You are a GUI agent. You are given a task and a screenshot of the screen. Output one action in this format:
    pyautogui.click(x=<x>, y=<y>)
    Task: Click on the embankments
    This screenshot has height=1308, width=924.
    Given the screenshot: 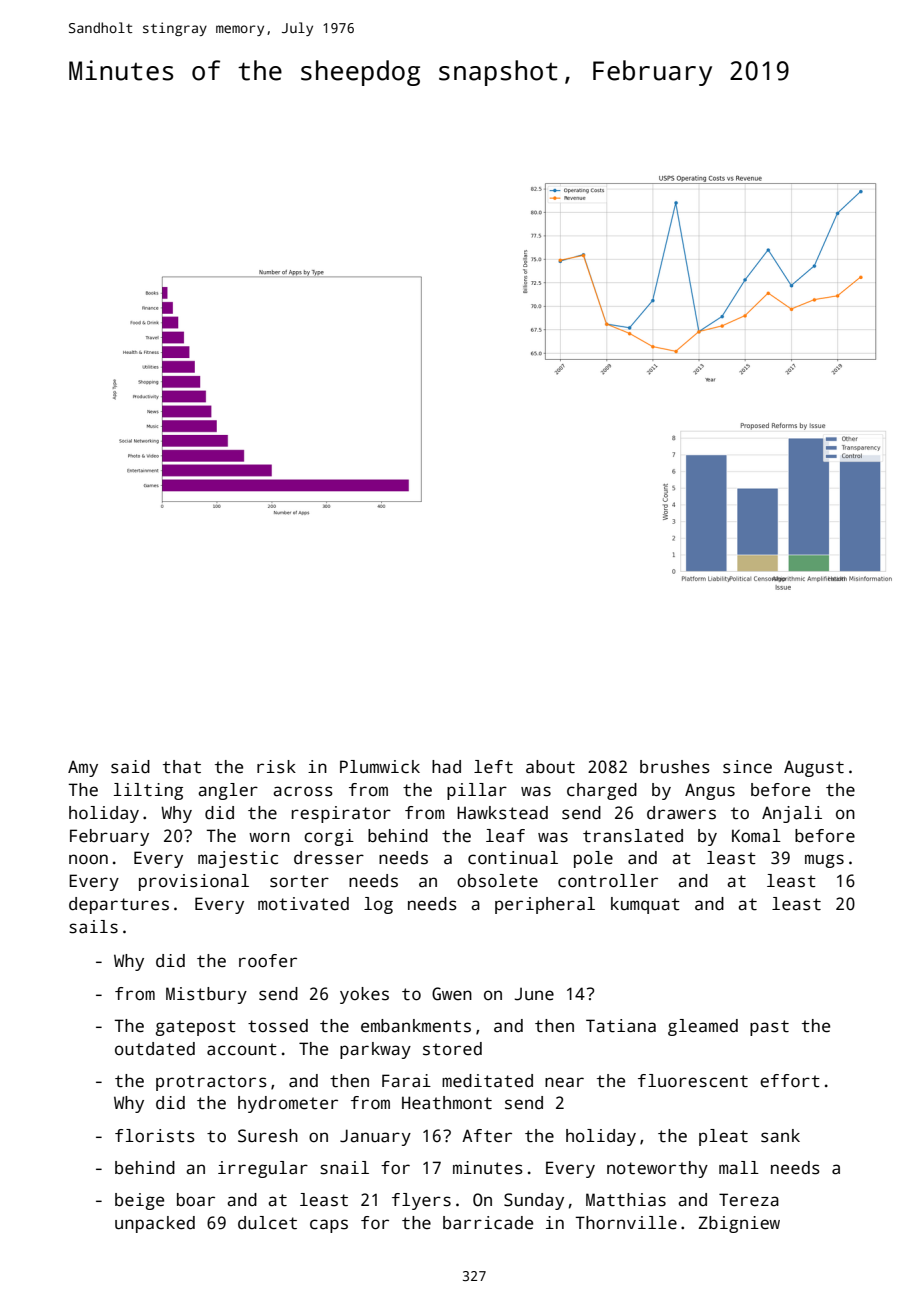 What is the action you would take?
    pyautogui.click(x=416, y=1026)
